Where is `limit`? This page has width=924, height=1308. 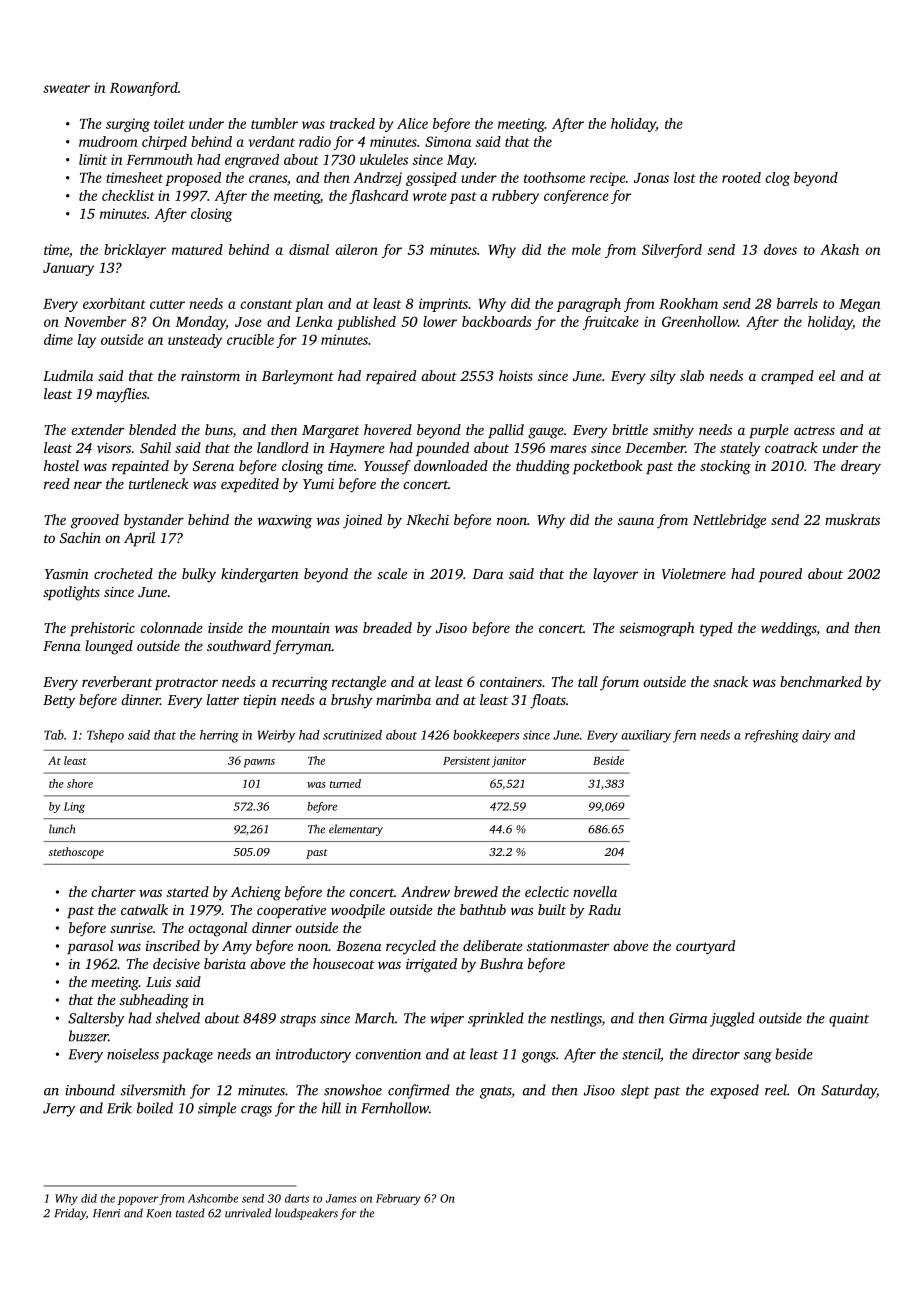
limit is located at coordinates (93, 159).
